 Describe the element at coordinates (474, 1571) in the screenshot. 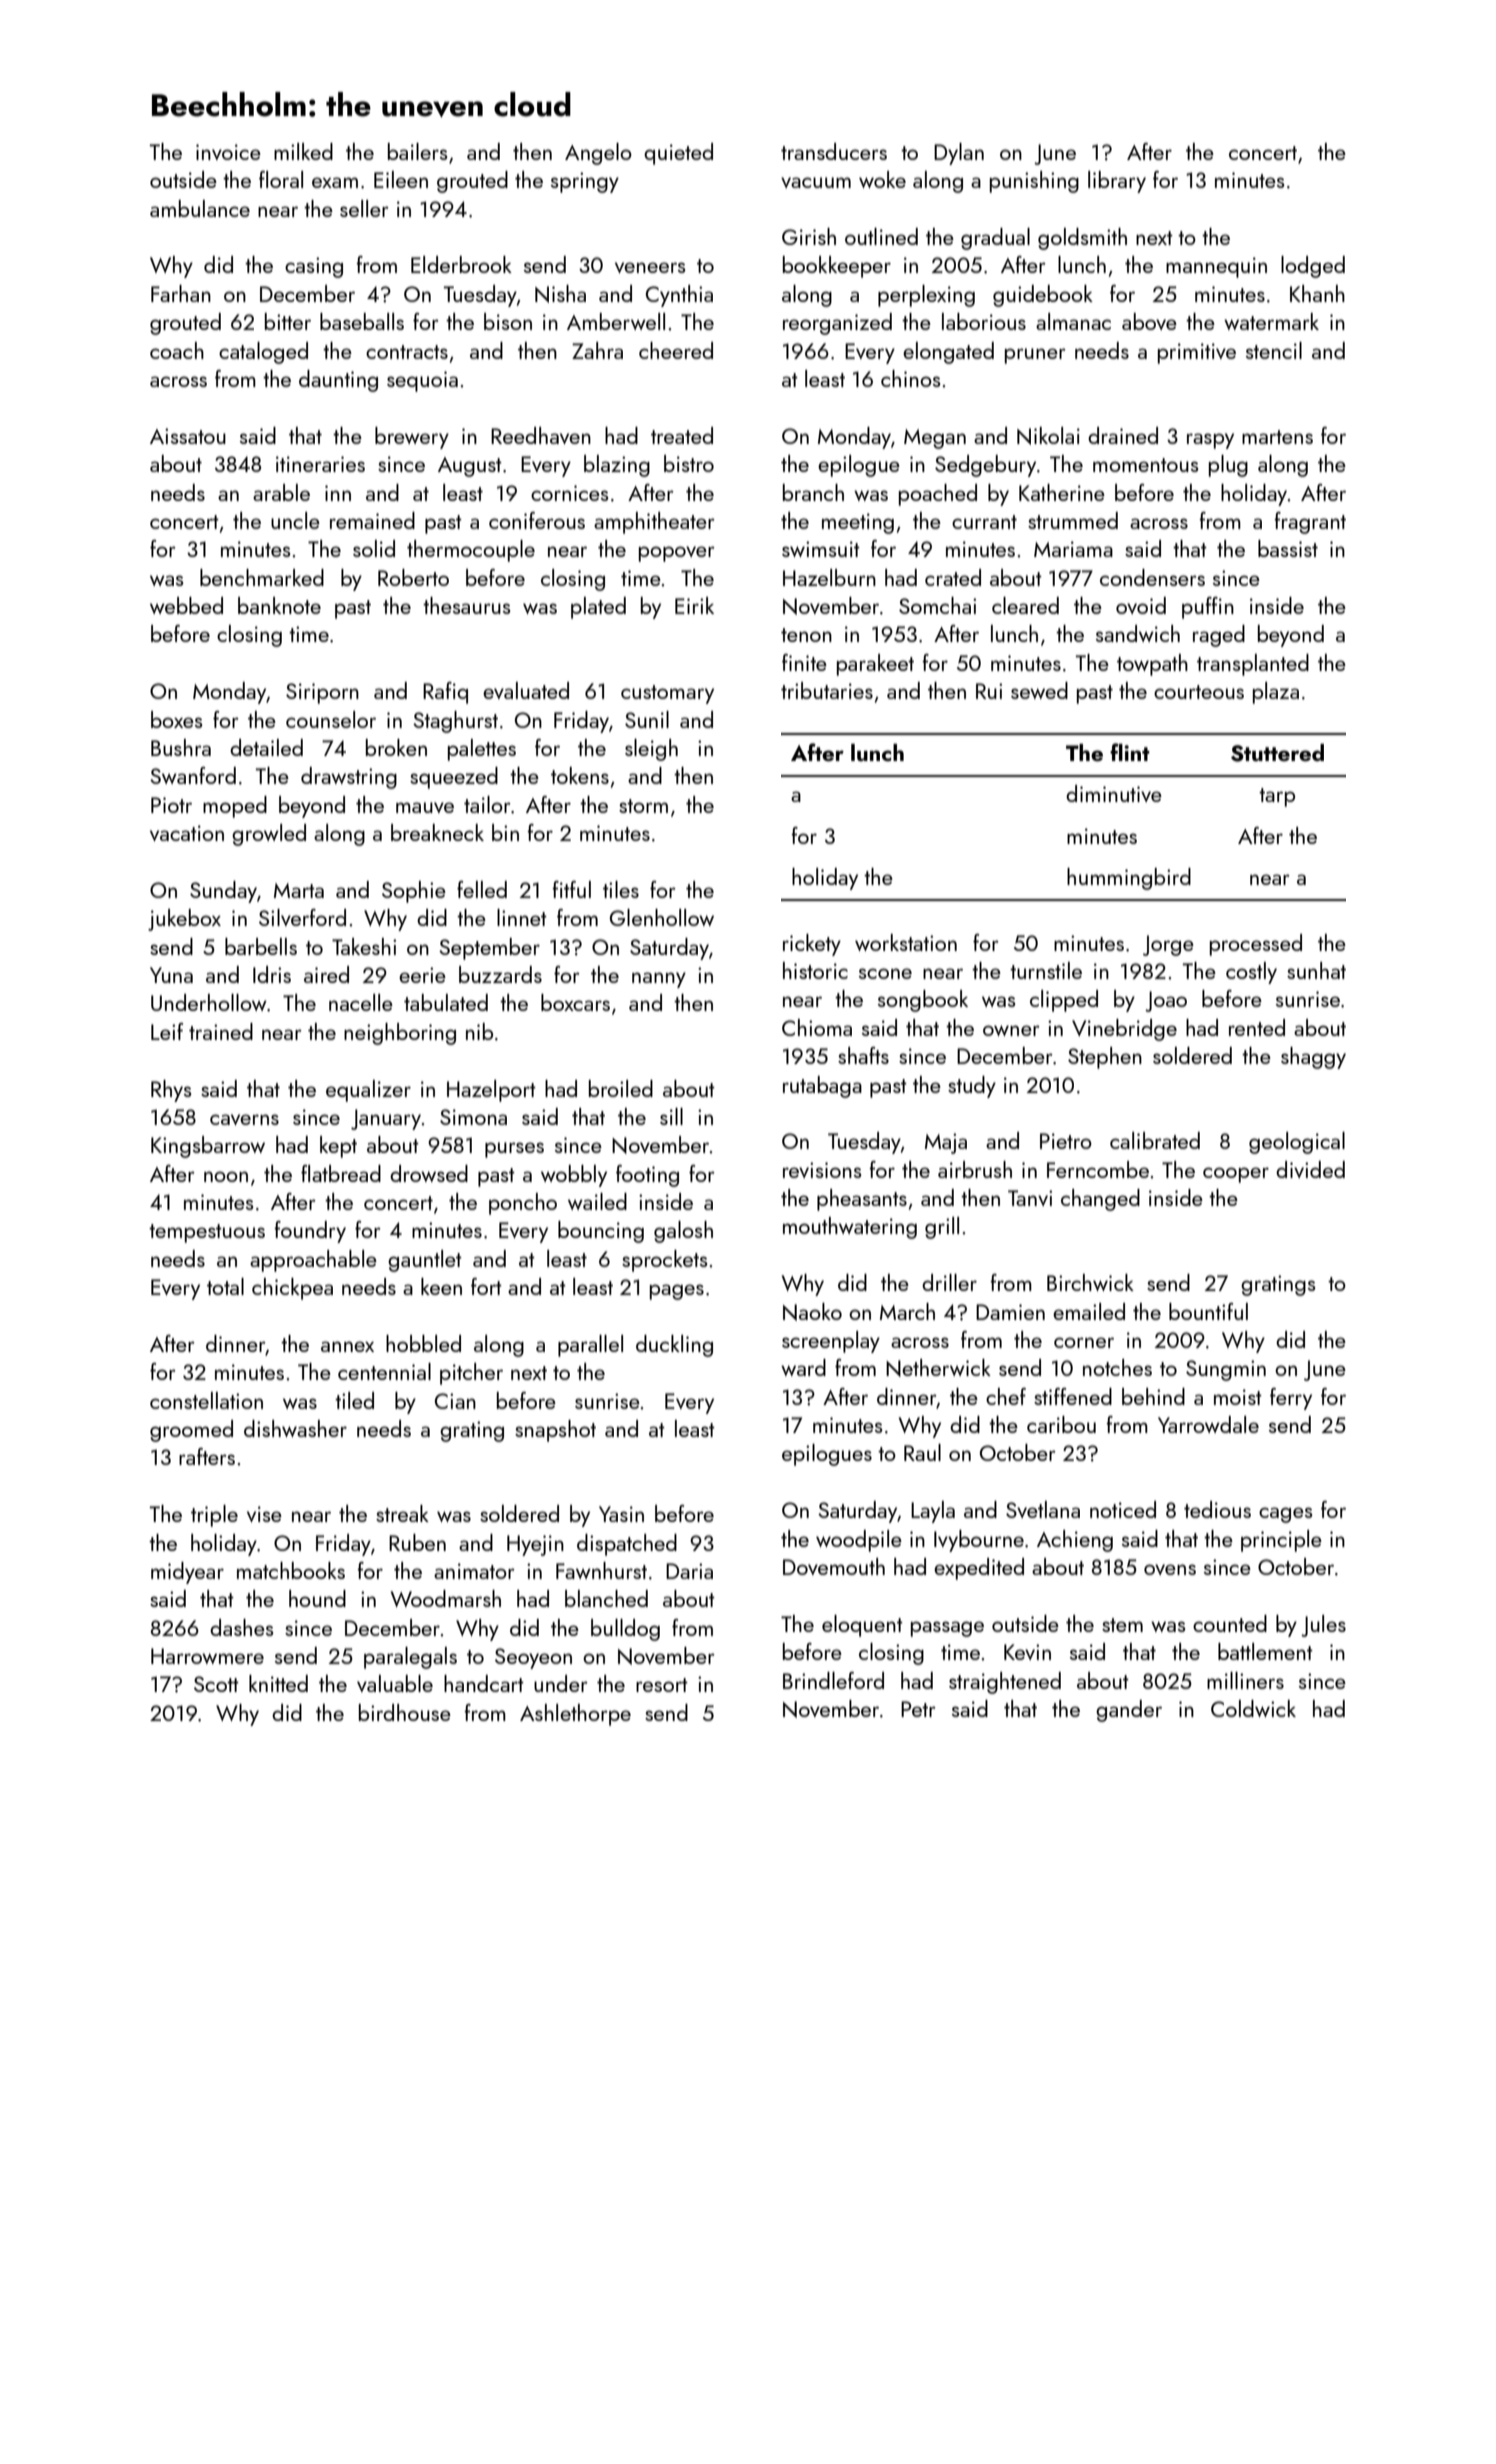

I see `animator` at that location.
